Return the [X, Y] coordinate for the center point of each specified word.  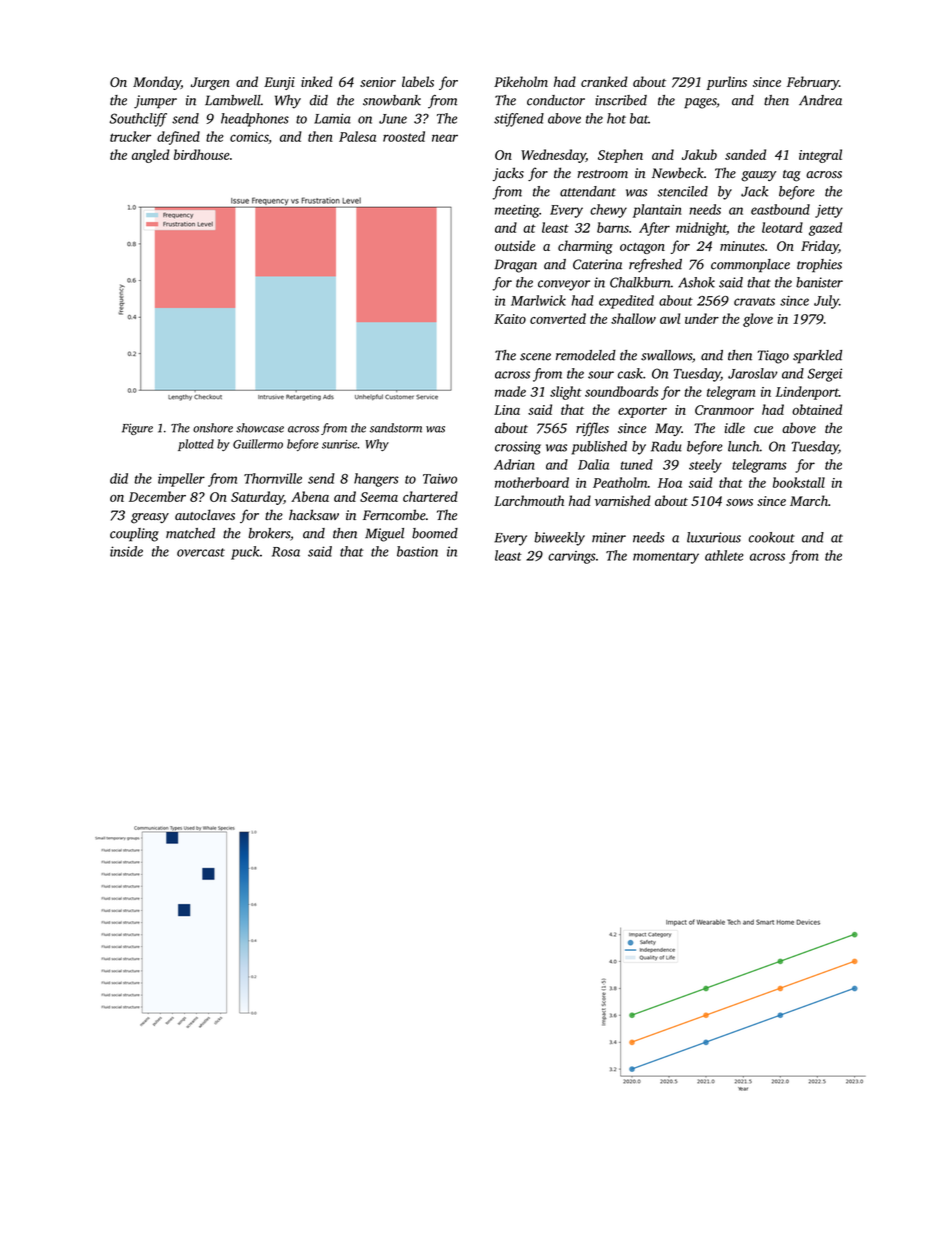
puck [245, 553]
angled [151, 156]
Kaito [510, 319]
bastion [417, 551]
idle [735, 427]
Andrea [820, 100]
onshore [213, 428]
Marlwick [538, 300]
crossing [518, 448]
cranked [604, 81]
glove [758, 320]
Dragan [515, 266]
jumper [155, 102]
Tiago [773, 357]
